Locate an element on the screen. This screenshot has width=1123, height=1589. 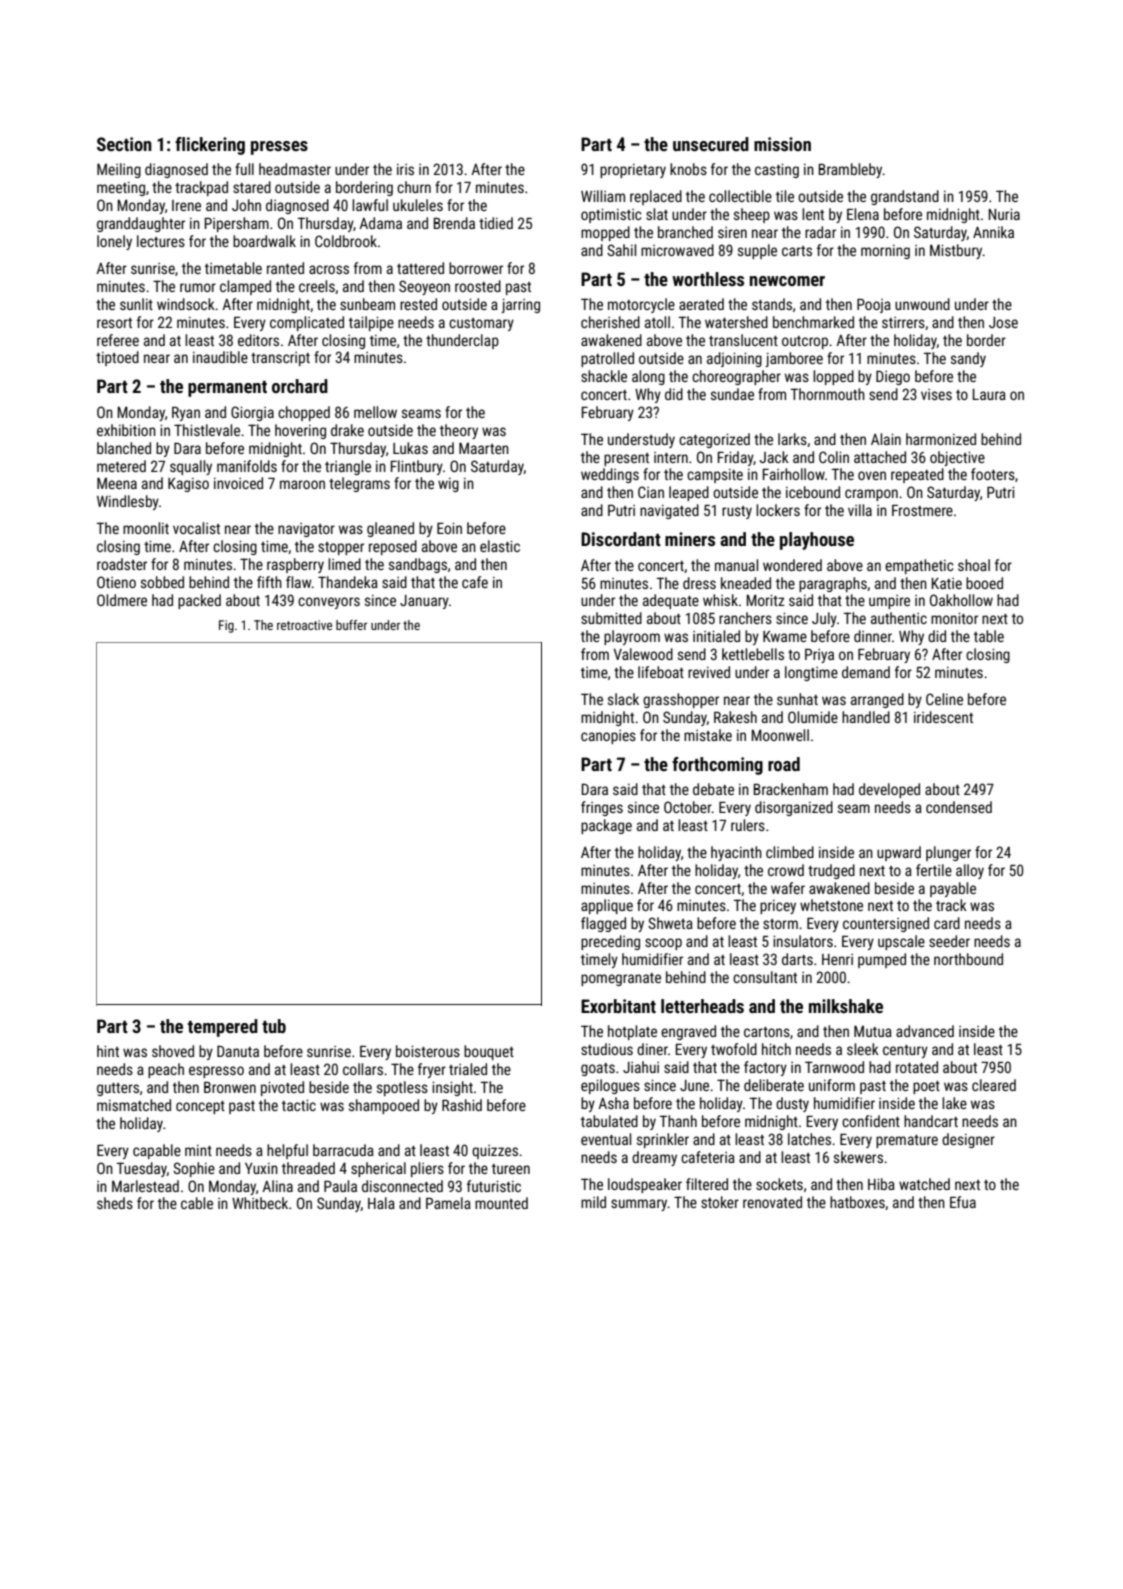
tidied is located at coordinates (496, 223).
